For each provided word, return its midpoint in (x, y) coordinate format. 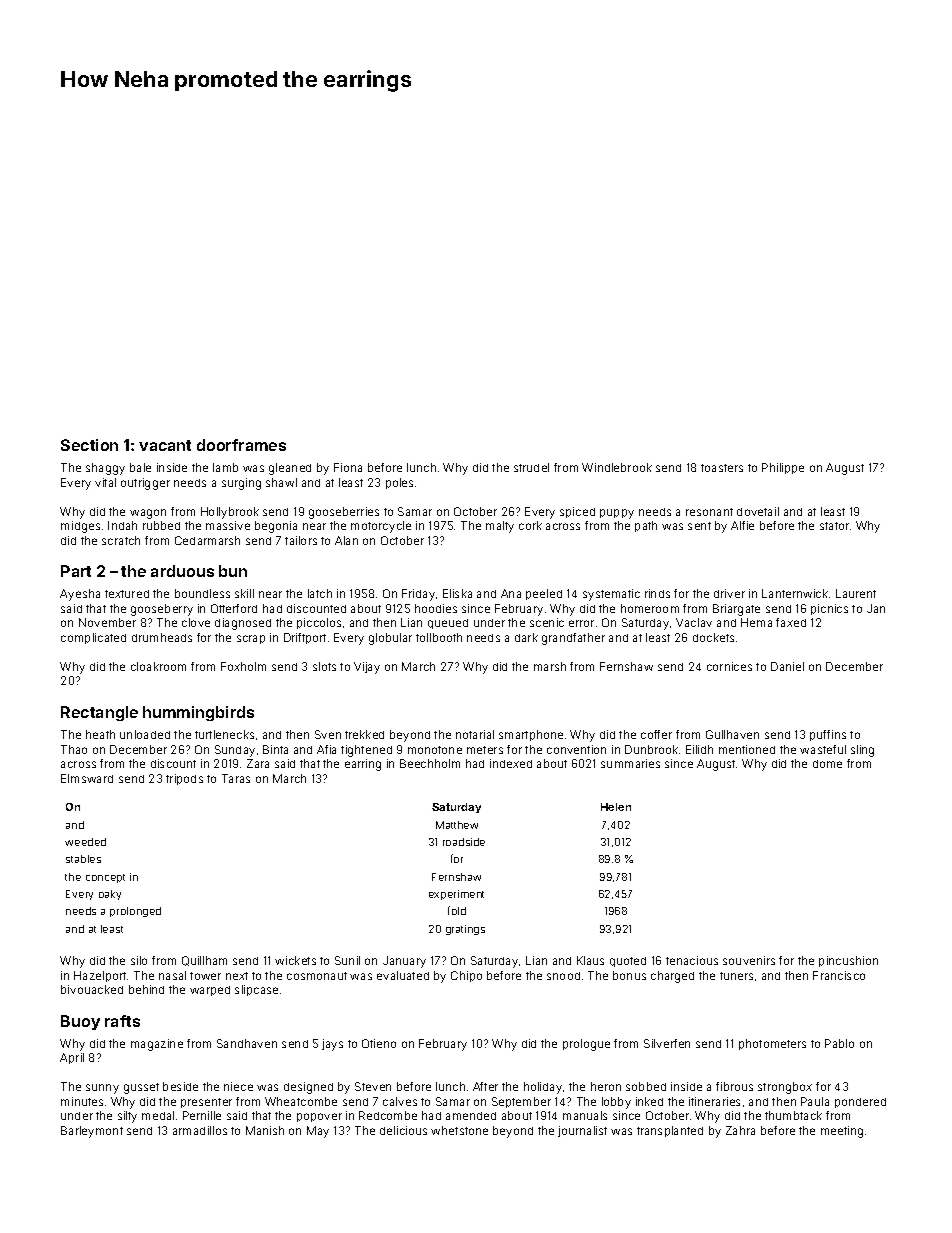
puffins (828, 735)
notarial (475, 734)
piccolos (319, 623)
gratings (465, 930)
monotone (435, 750)
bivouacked (92, 989)
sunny (102, 1089)
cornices (729, 666)
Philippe (783, 468)
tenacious (692, 960)
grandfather (573, 639)
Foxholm (243, 666)
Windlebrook (617, 467)
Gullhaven (732, 734)
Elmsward (87, 778)
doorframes (241, 445)
